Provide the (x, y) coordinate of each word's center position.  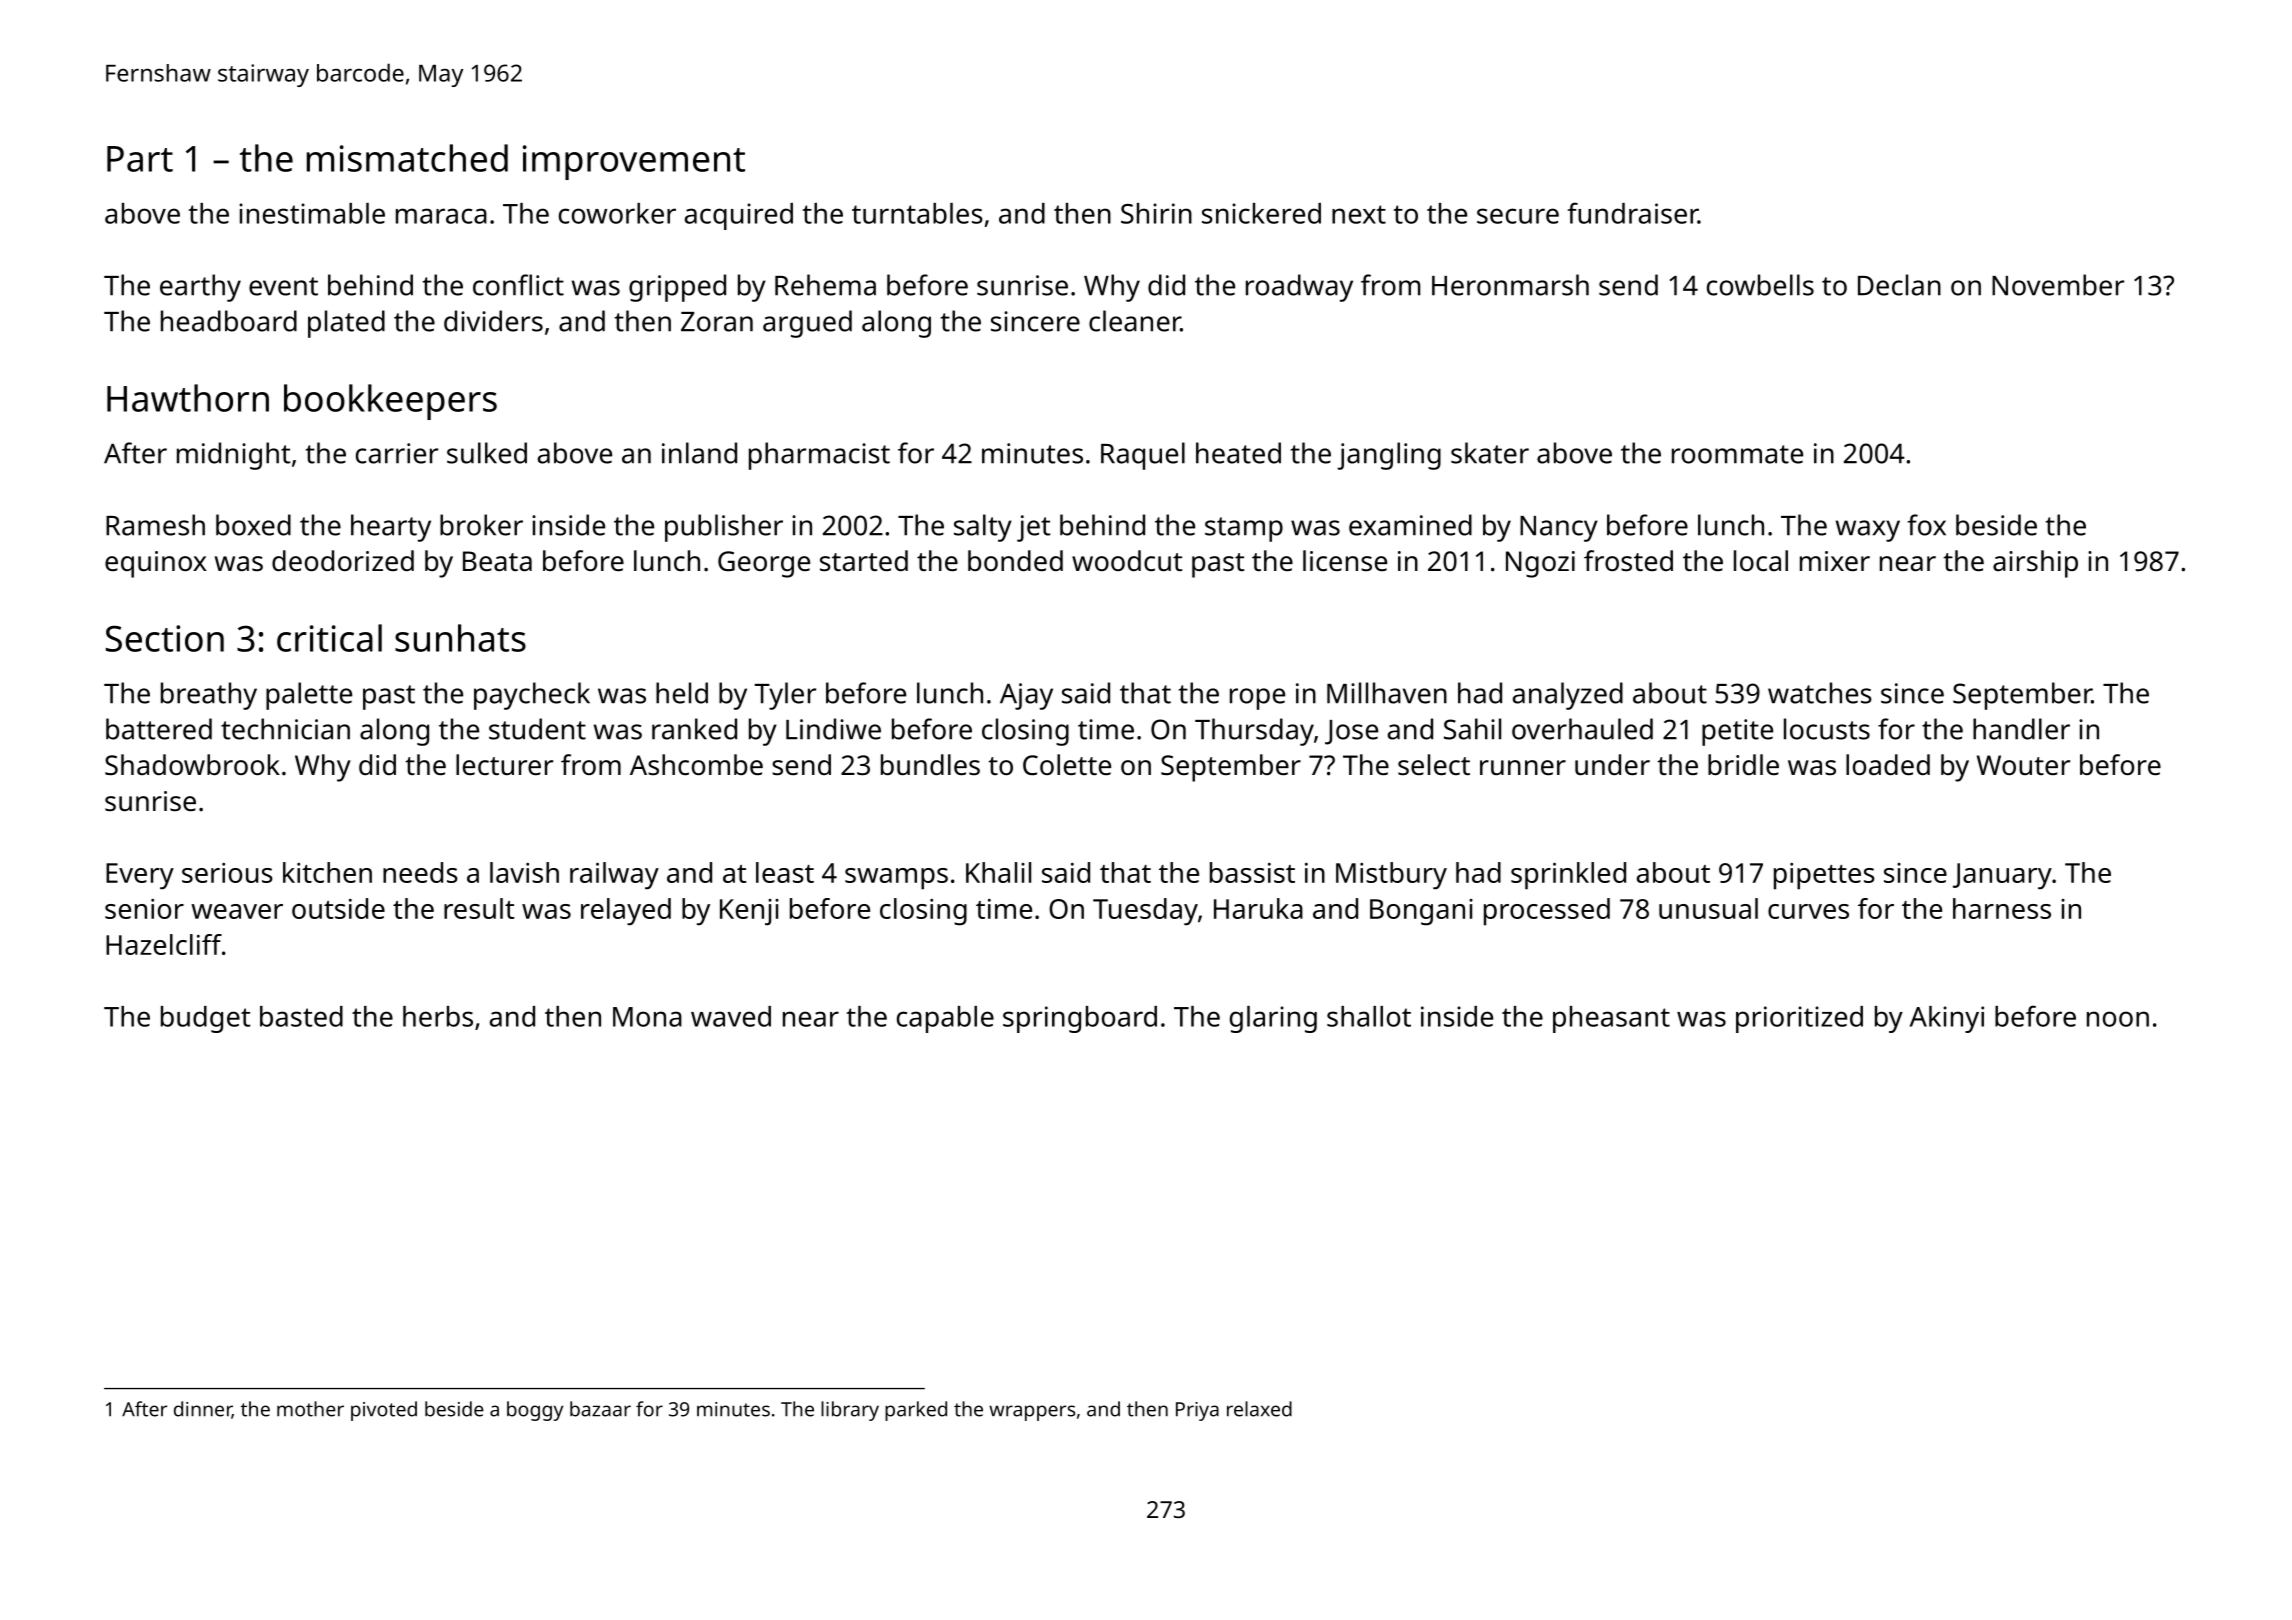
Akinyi (1947, 1019)
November (2058, 285)
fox (1927, 525)
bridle (1743, 764)
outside (338, 908)
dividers (493, 321)
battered (159, 729)
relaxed (1259, 1409)
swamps (896, 879)
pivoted (384, 1411)
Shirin (1156, 213)
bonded (1015, 561)
